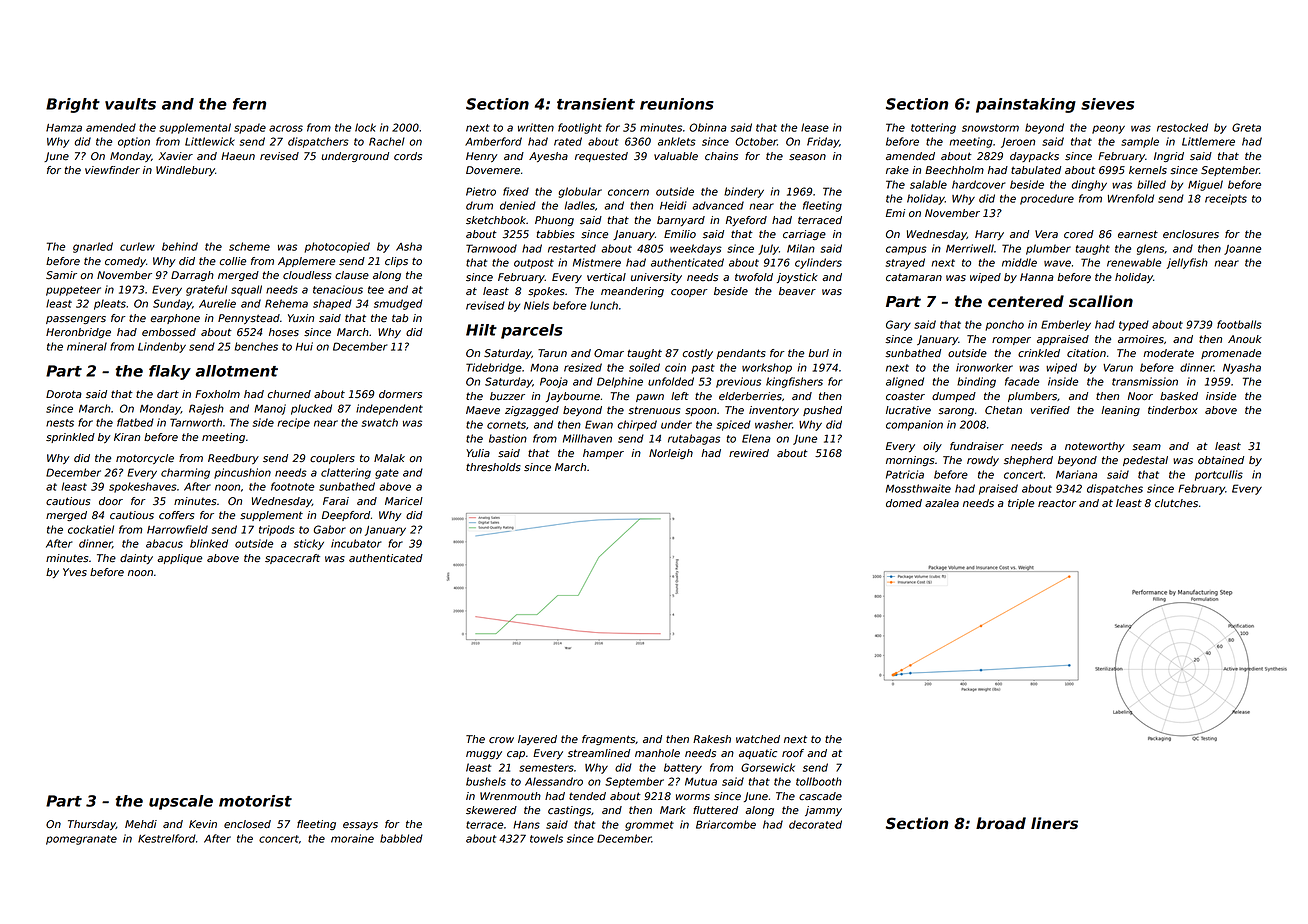 The image size is (1308, 924). Describe the element at coordinates (137, 246) in the page. I see `curlew` at that location.
